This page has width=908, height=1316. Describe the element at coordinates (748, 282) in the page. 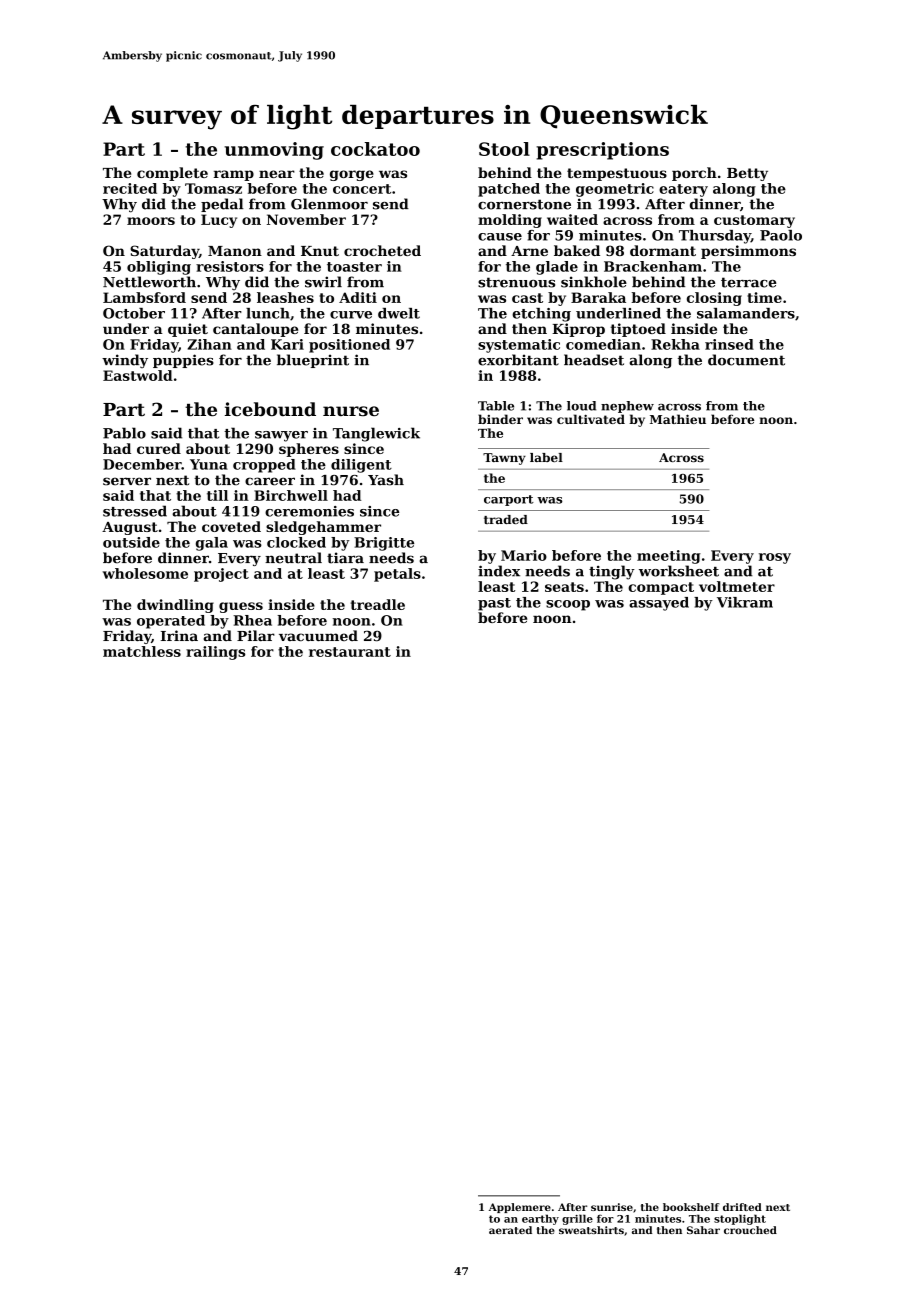

I see `terrace` at that location.
